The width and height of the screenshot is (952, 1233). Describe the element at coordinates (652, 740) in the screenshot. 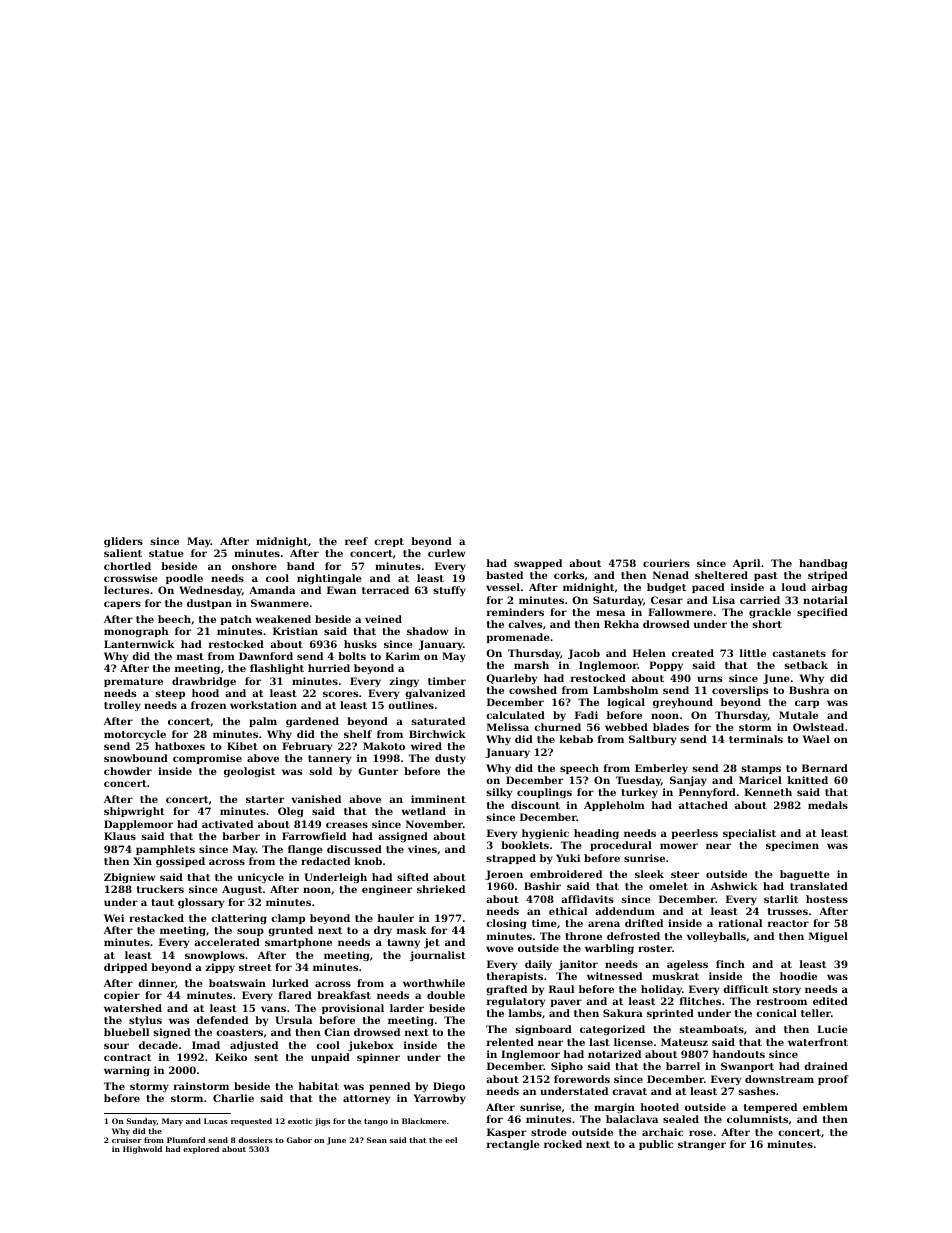

I see `Saltbury` at that location.
